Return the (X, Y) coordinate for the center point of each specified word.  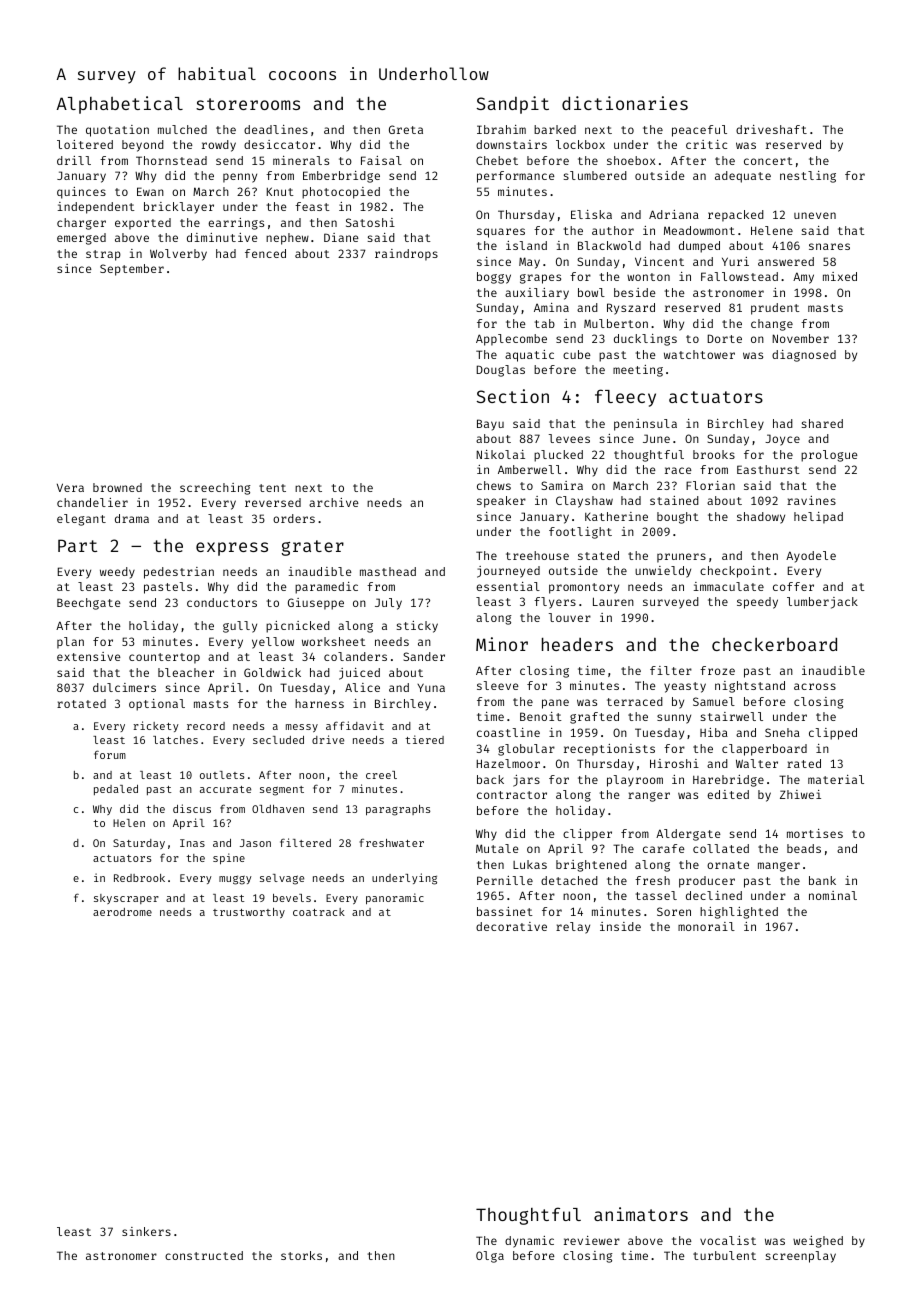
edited (728, 794)
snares (829, 246)
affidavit (355, 725)
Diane (341, 237)
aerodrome (122, 912)
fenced (265, 253)
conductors (222, 602)
